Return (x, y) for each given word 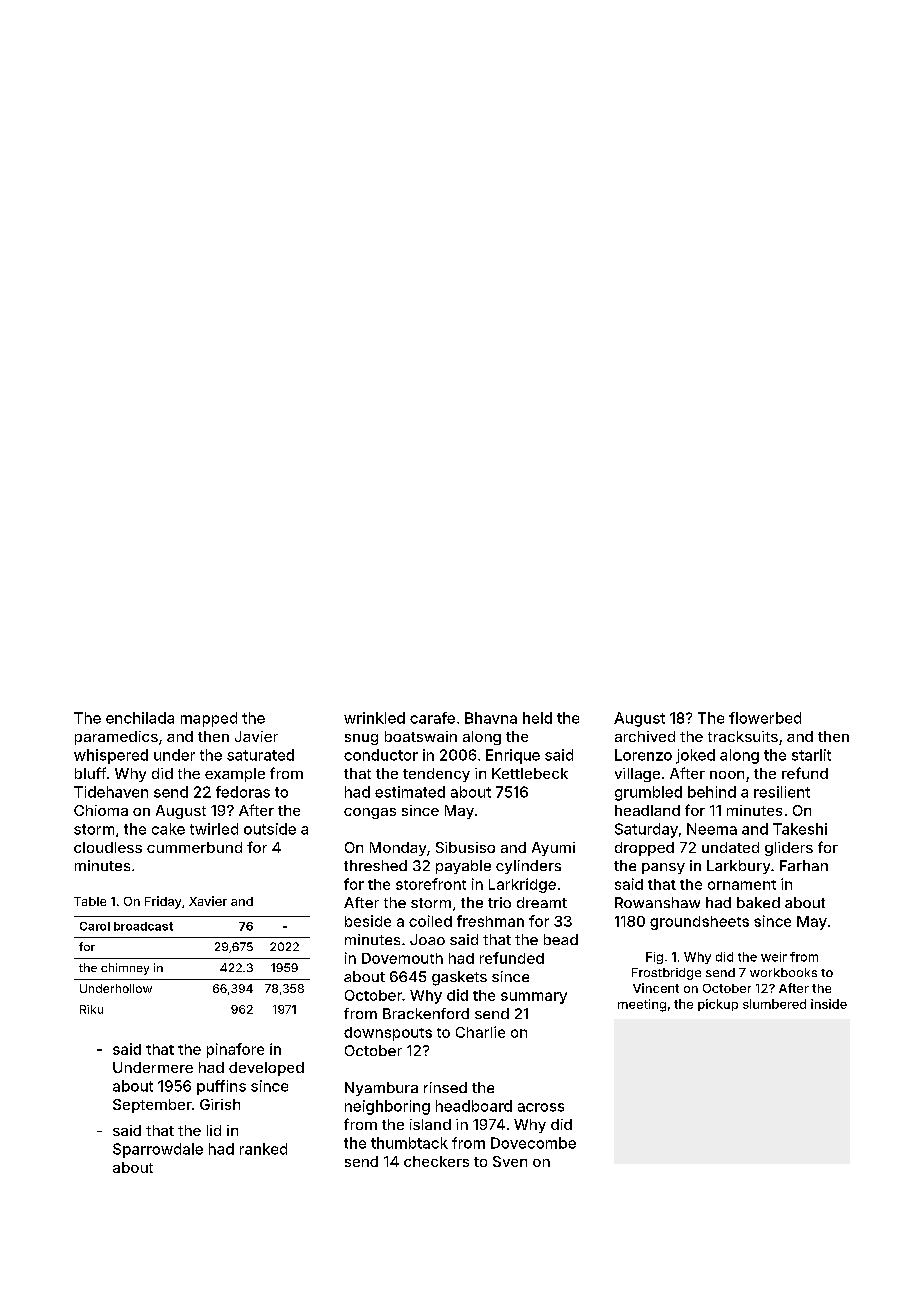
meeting (642, 1005)
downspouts (388, 1034)
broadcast (143, 926)
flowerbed (765, 718)
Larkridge (522, 885)
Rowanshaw (657, 902)
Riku (91, 1009)
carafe (432, 718)
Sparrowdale (158, 1150)
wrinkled (374, 718)
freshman (490, 921)
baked (758, 902)
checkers (436, 1161)
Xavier (208, 901)
